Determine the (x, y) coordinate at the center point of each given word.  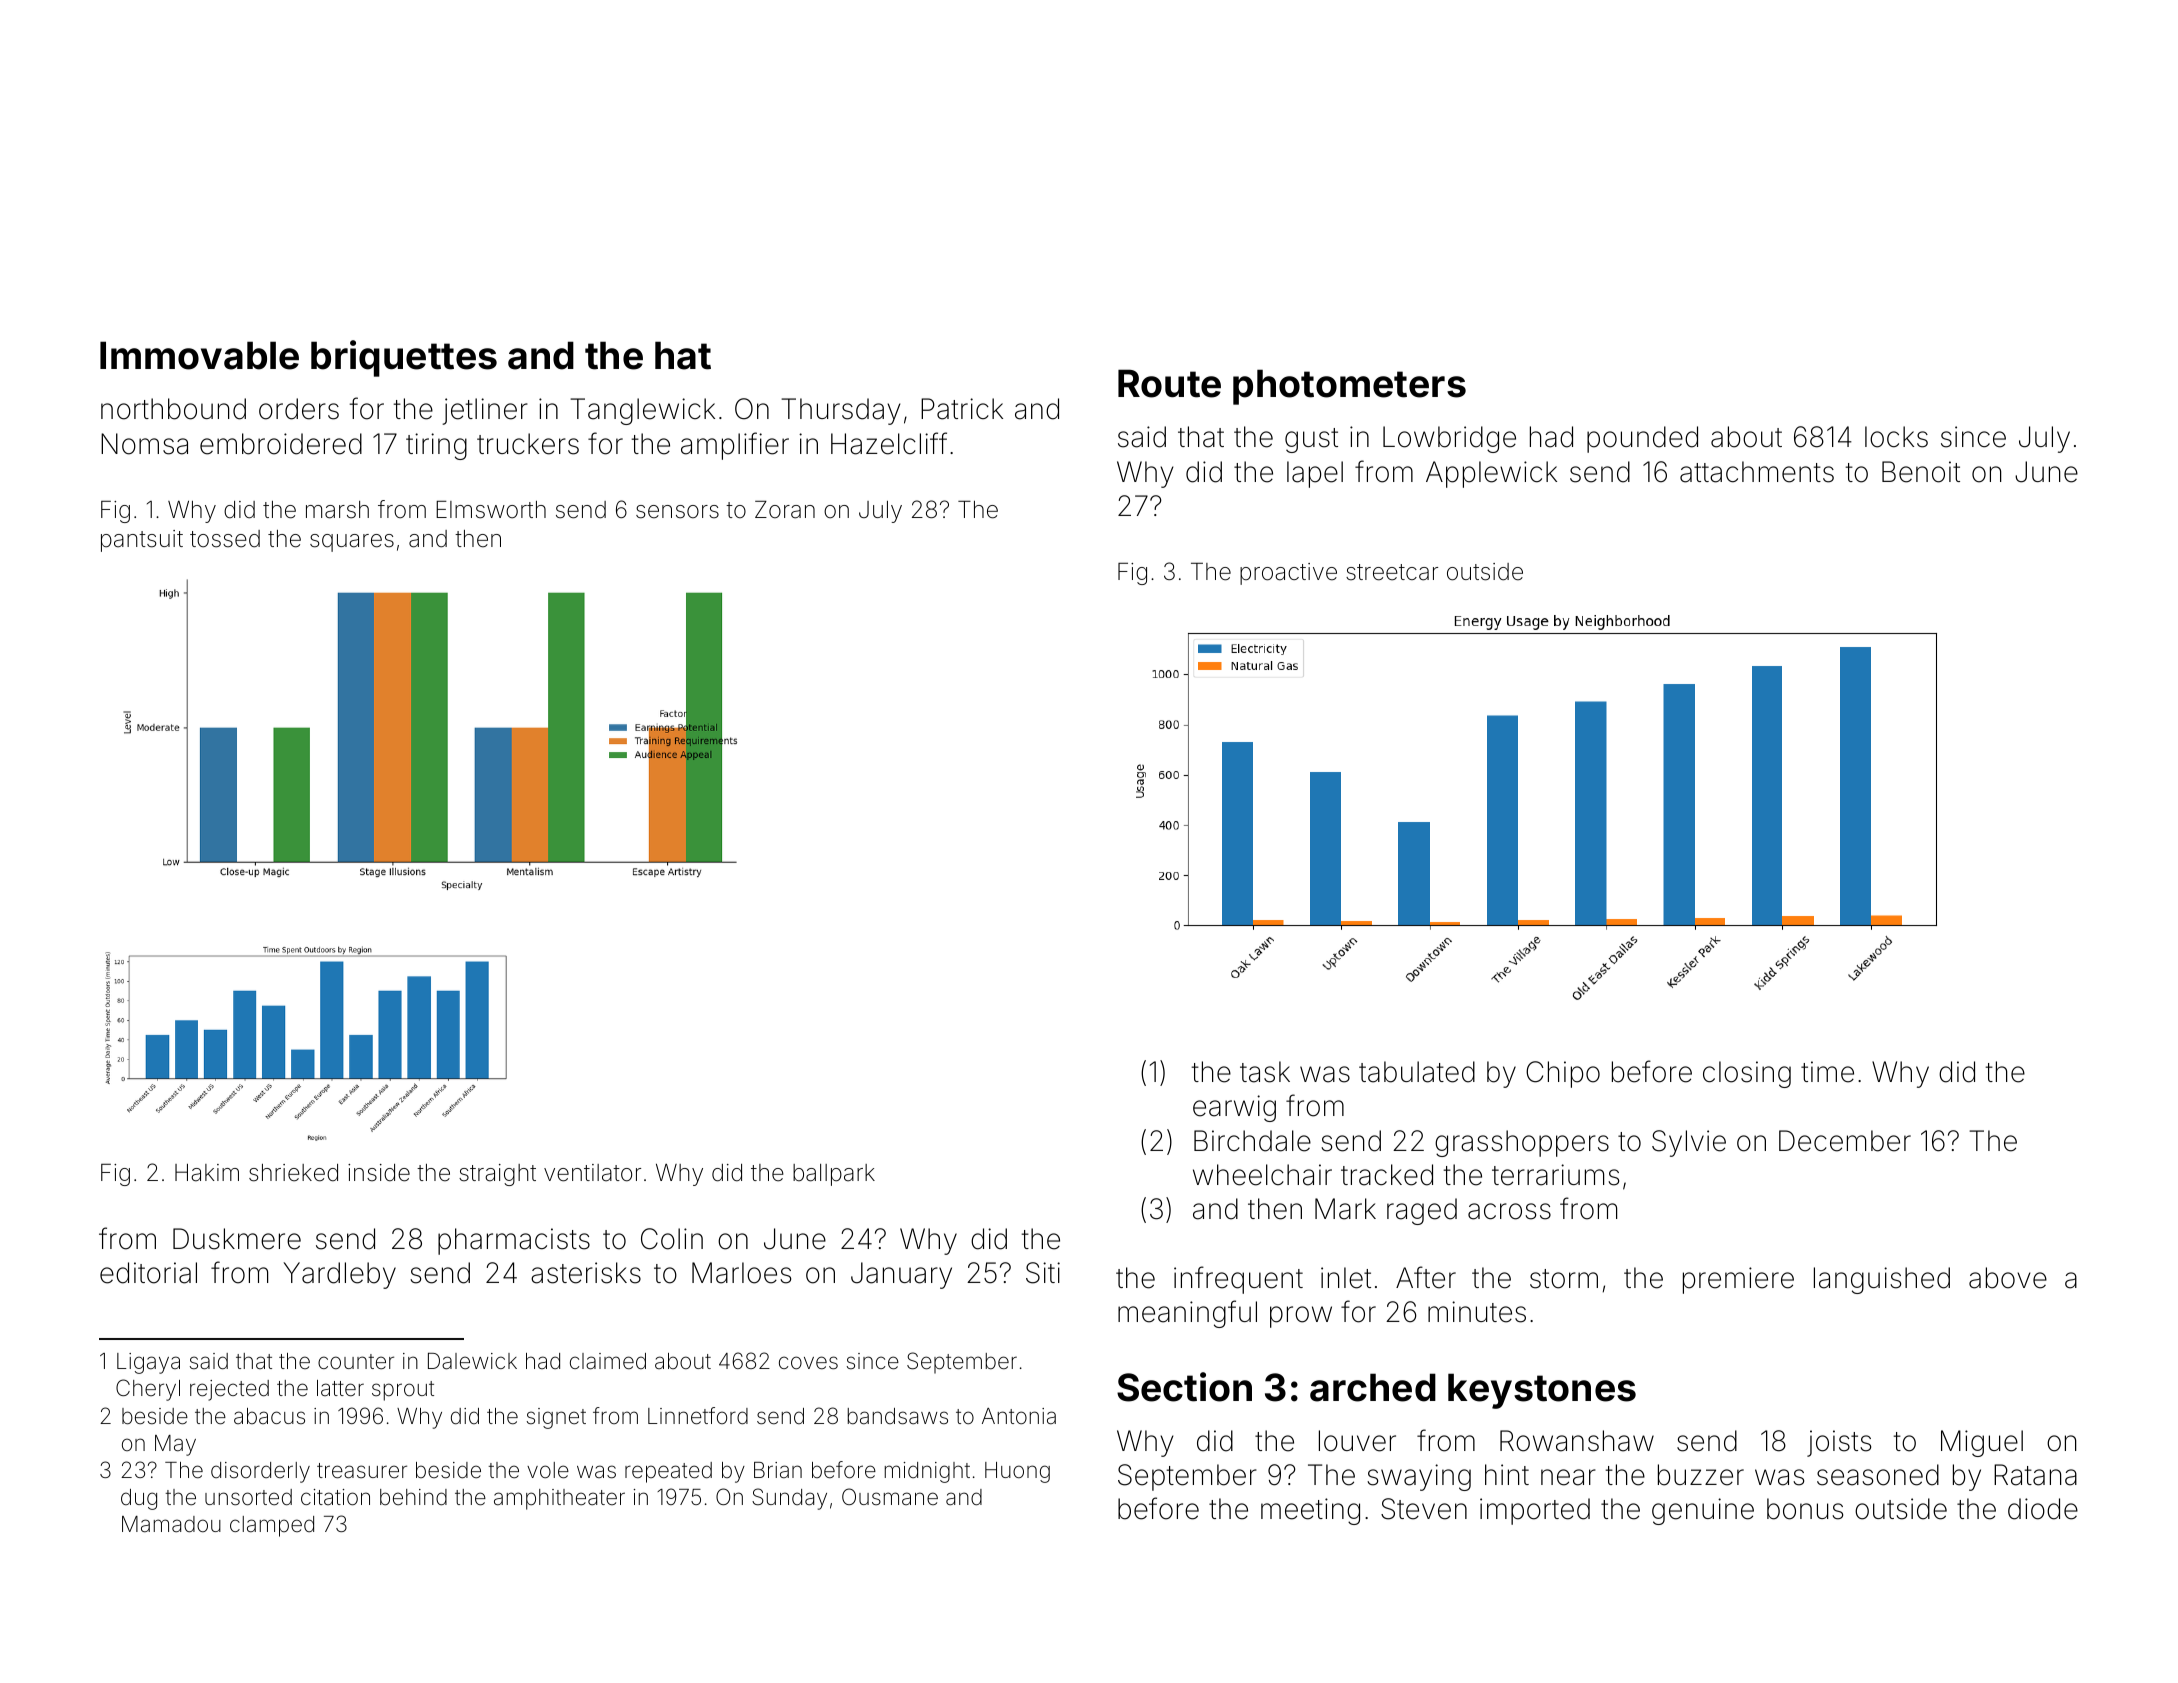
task (1265, 1072)
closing (1747, 1074)
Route (1169, 383)
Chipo (1563, 1074)
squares (352, 543)
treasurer (362, 1471)
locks (1896, 437)
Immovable (199, 355)
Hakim (207, 1173)
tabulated (1417, 1072)
